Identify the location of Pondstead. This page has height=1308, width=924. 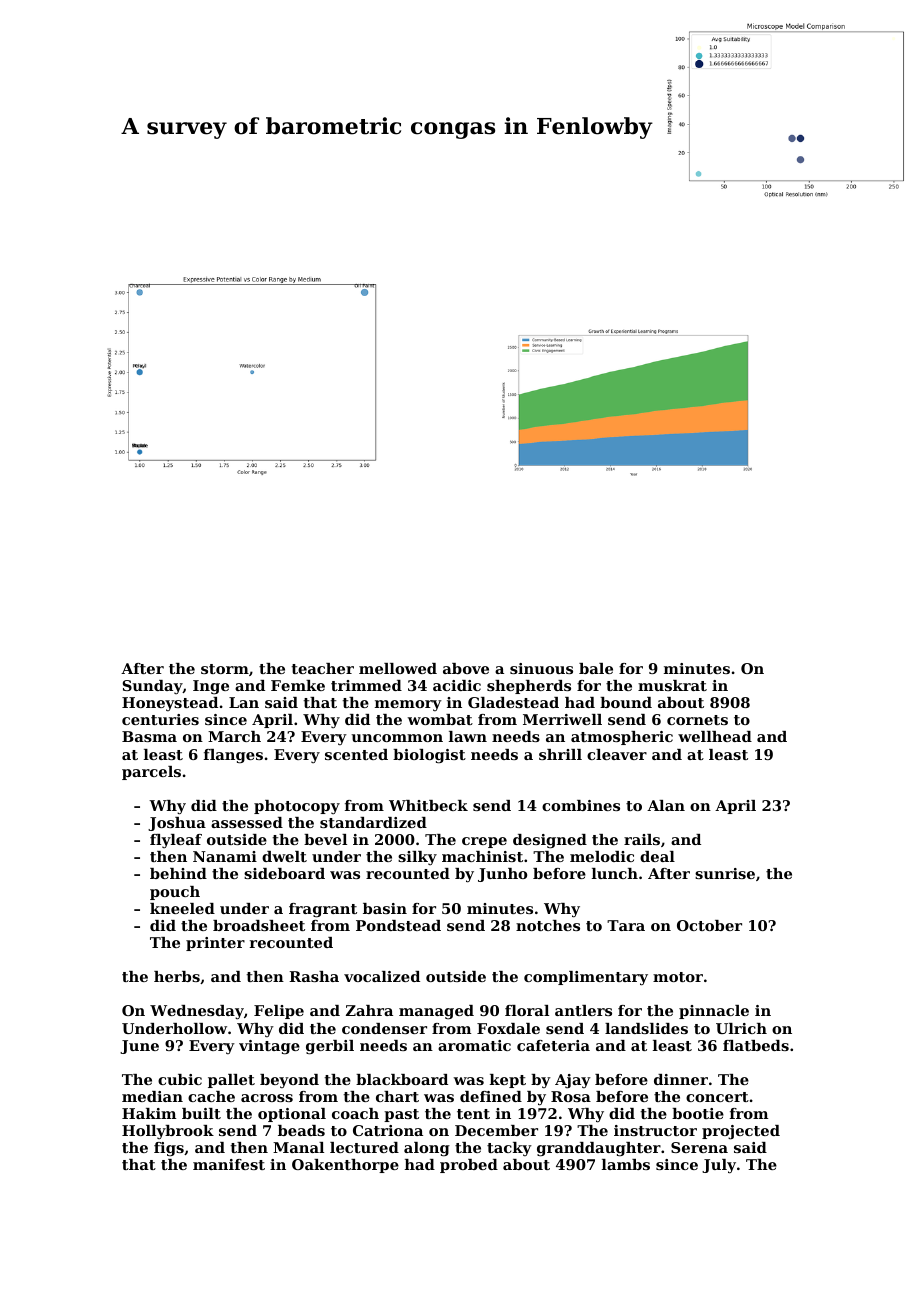
(398, 925).
